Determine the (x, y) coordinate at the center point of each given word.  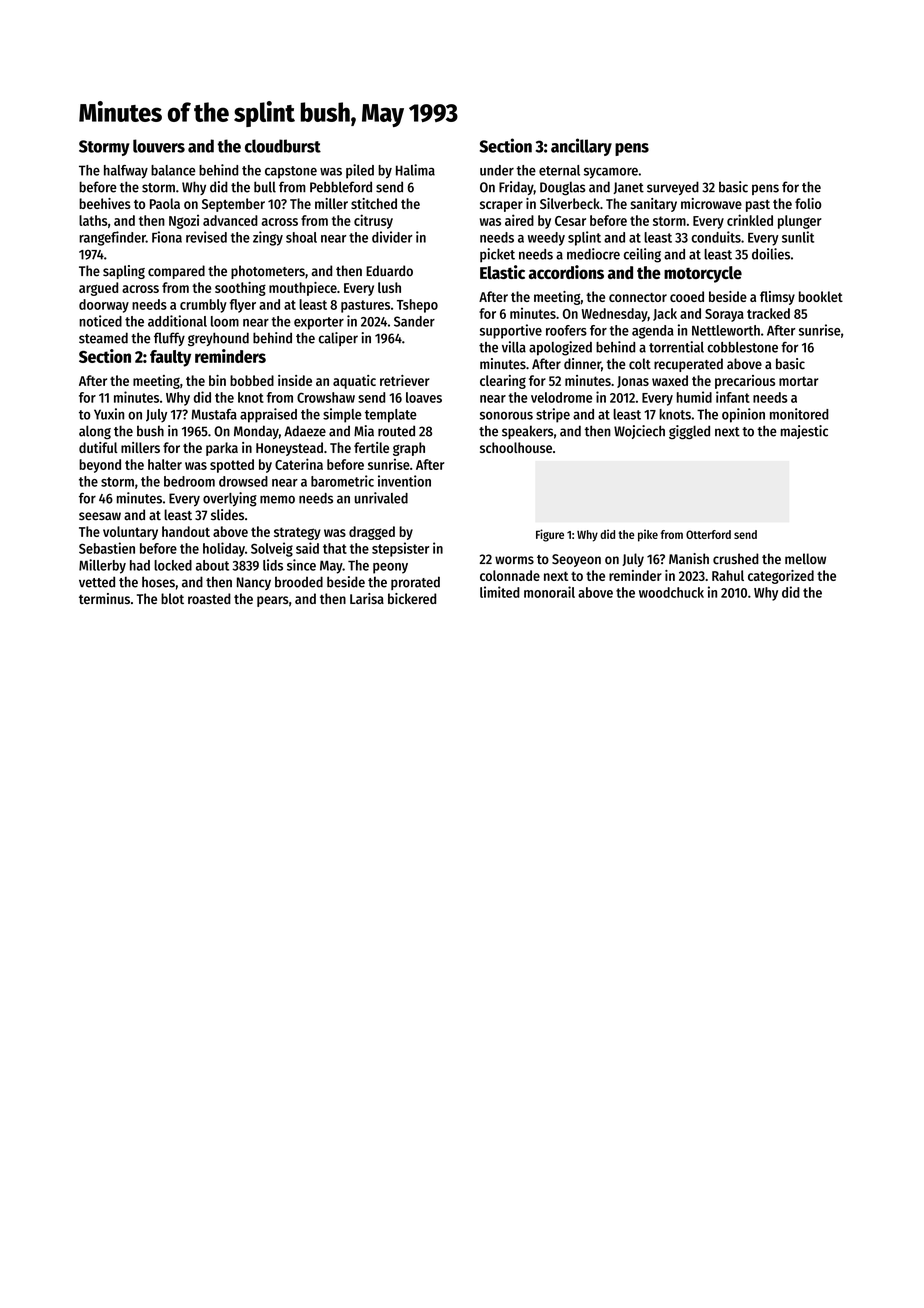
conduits (716, 237)
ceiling (642, 255)
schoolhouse (516, 447)
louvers (159, 146)
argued (98, 289)
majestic (804, 432)
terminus (104, 598)
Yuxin (109, 414)
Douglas (562, 188)
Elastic (502, 272)
